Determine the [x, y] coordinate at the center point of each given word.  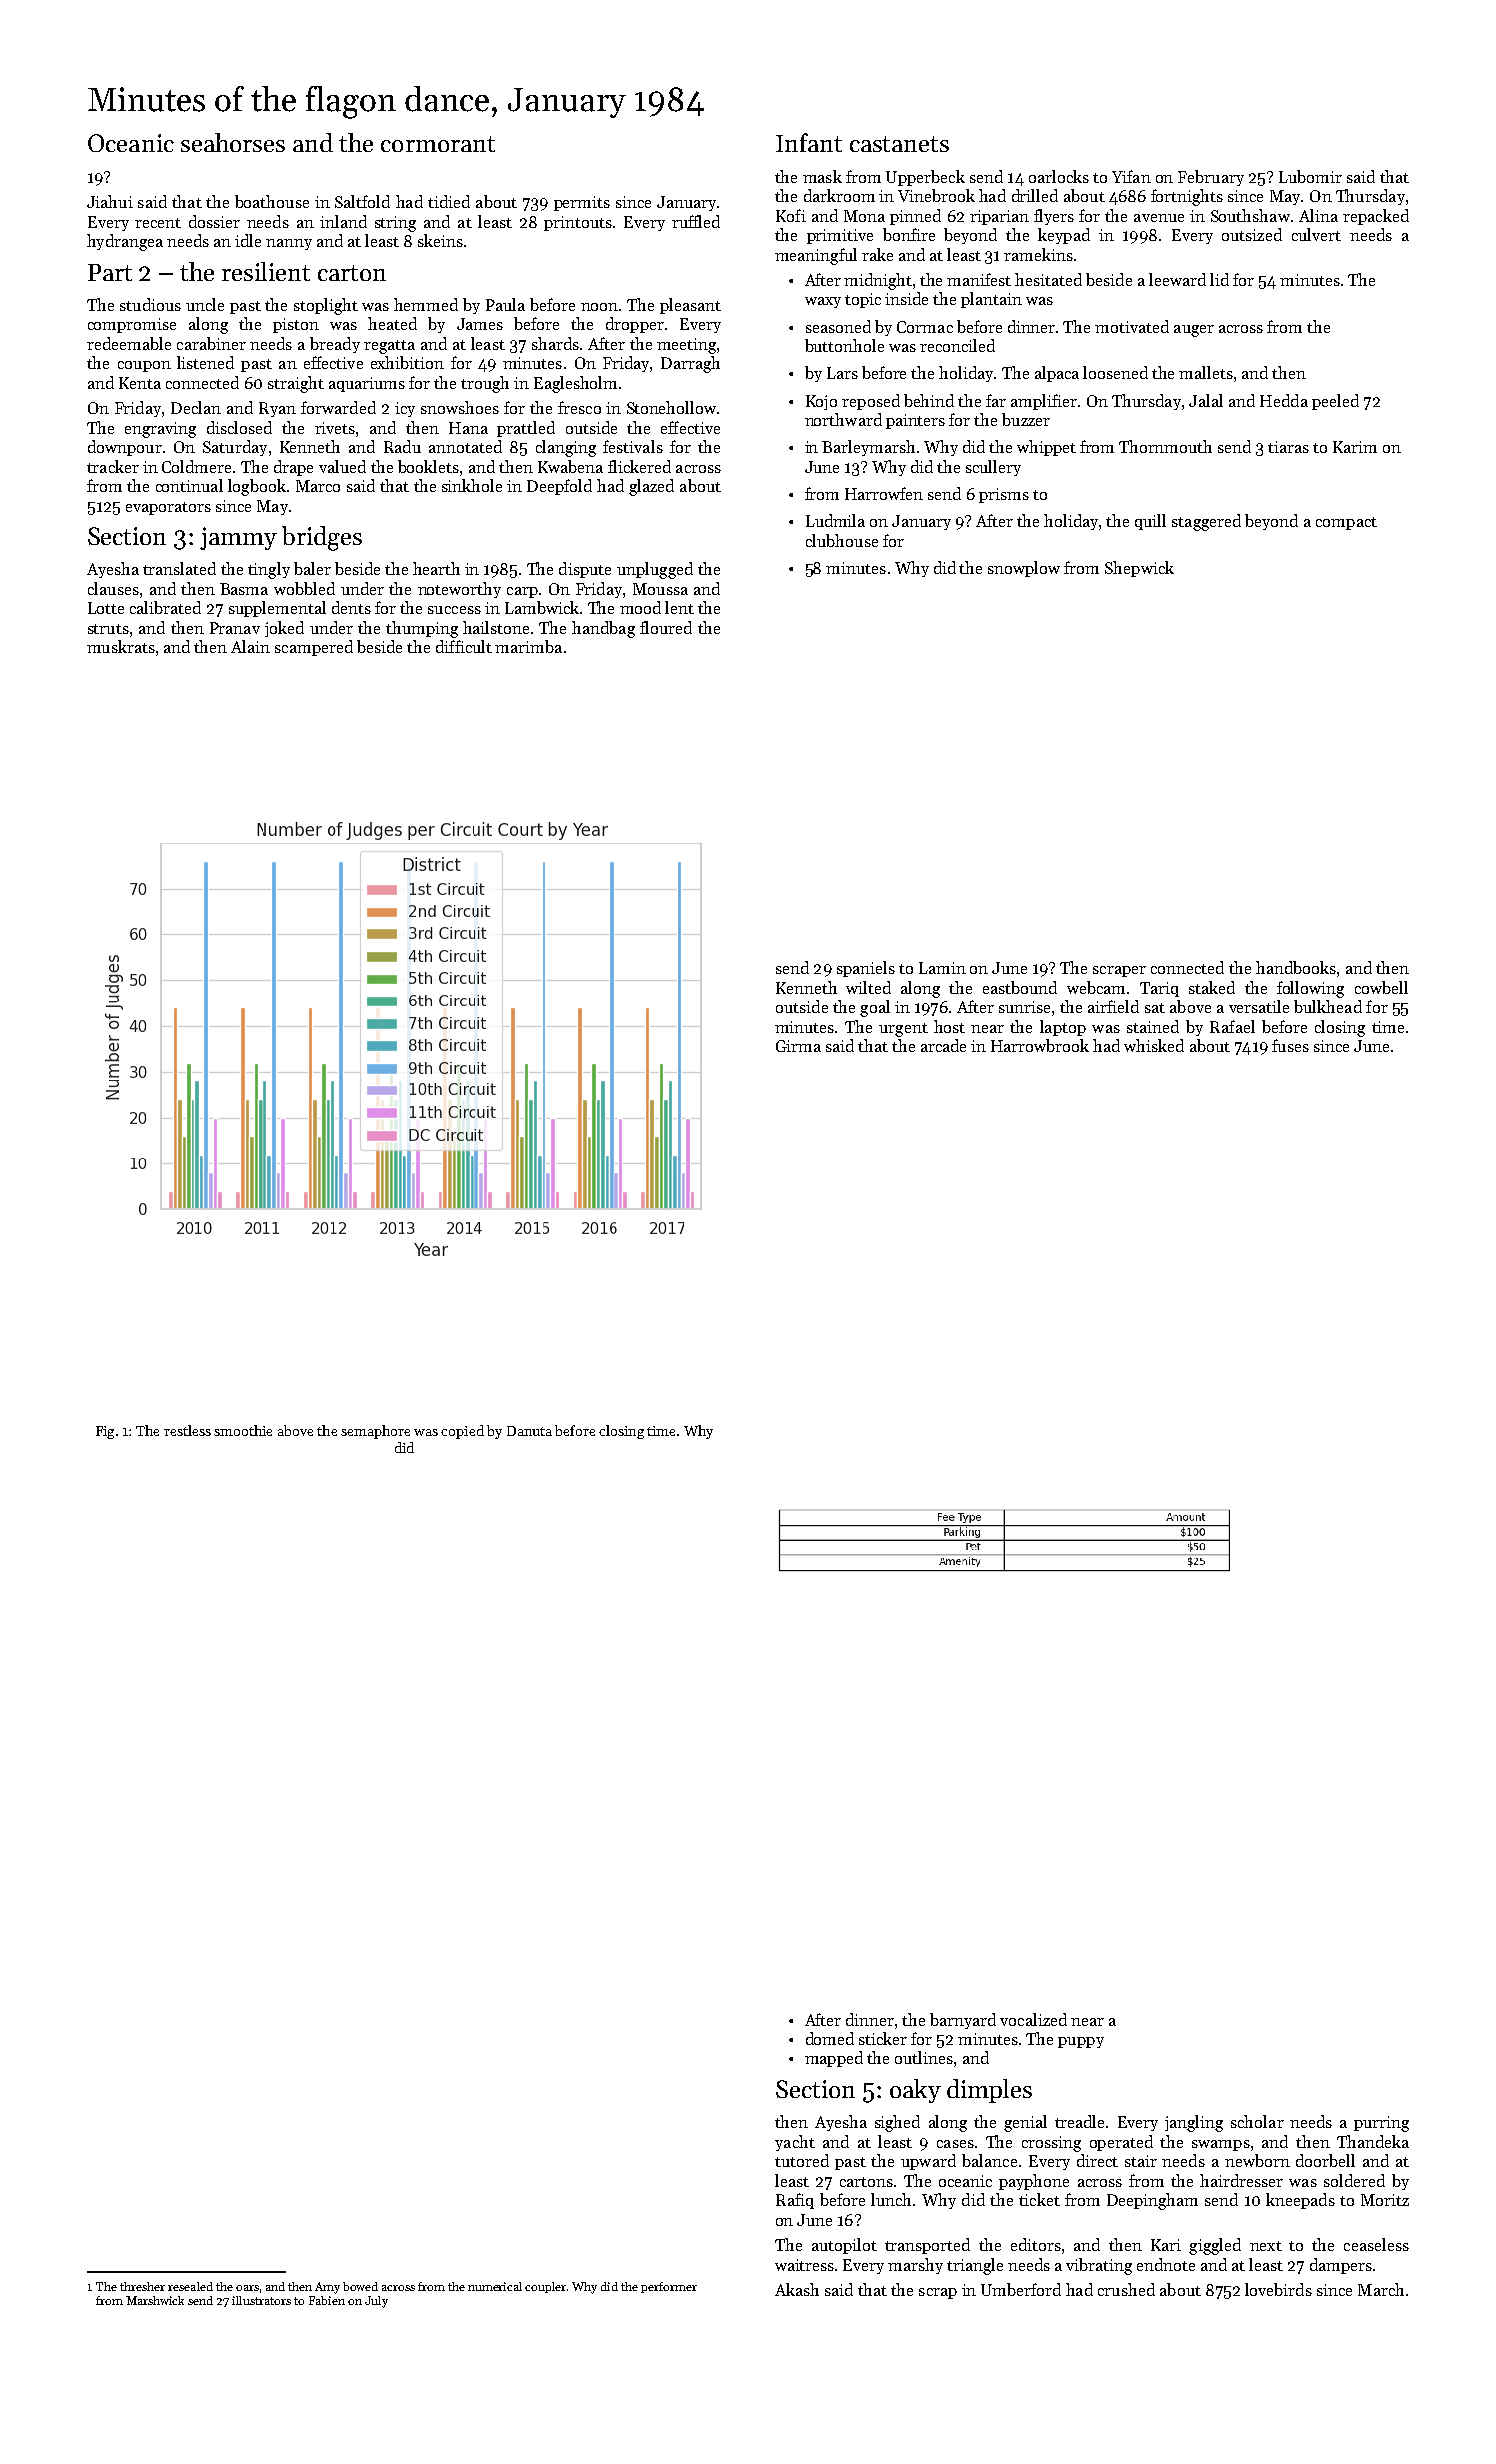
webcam [1096, 987]
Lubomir [1310, 176]
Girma [798, 1046]
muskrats [121, 646]
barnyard [963, 2021]
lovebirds [1278, 2289]
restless [187, 1430]
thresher [142, 2286]
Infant [809, 142]
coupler [545, 2287]
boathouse [272, 201]
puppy [1081, 2042]
